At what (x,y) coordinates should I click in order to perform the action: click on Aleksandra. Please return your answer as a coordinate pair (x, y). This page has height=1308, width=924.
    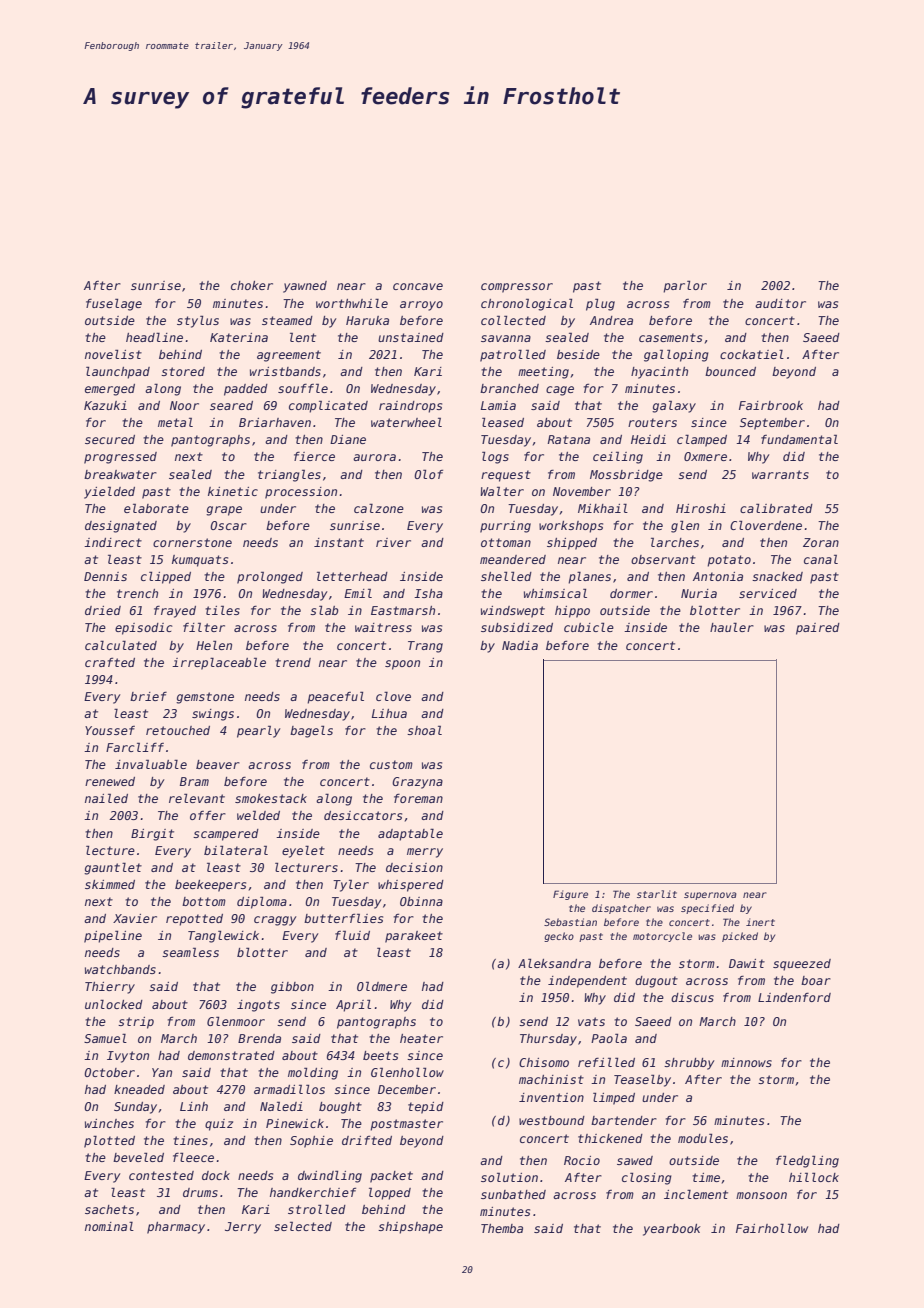
    Looking at the image, I should click on (554, 963).
